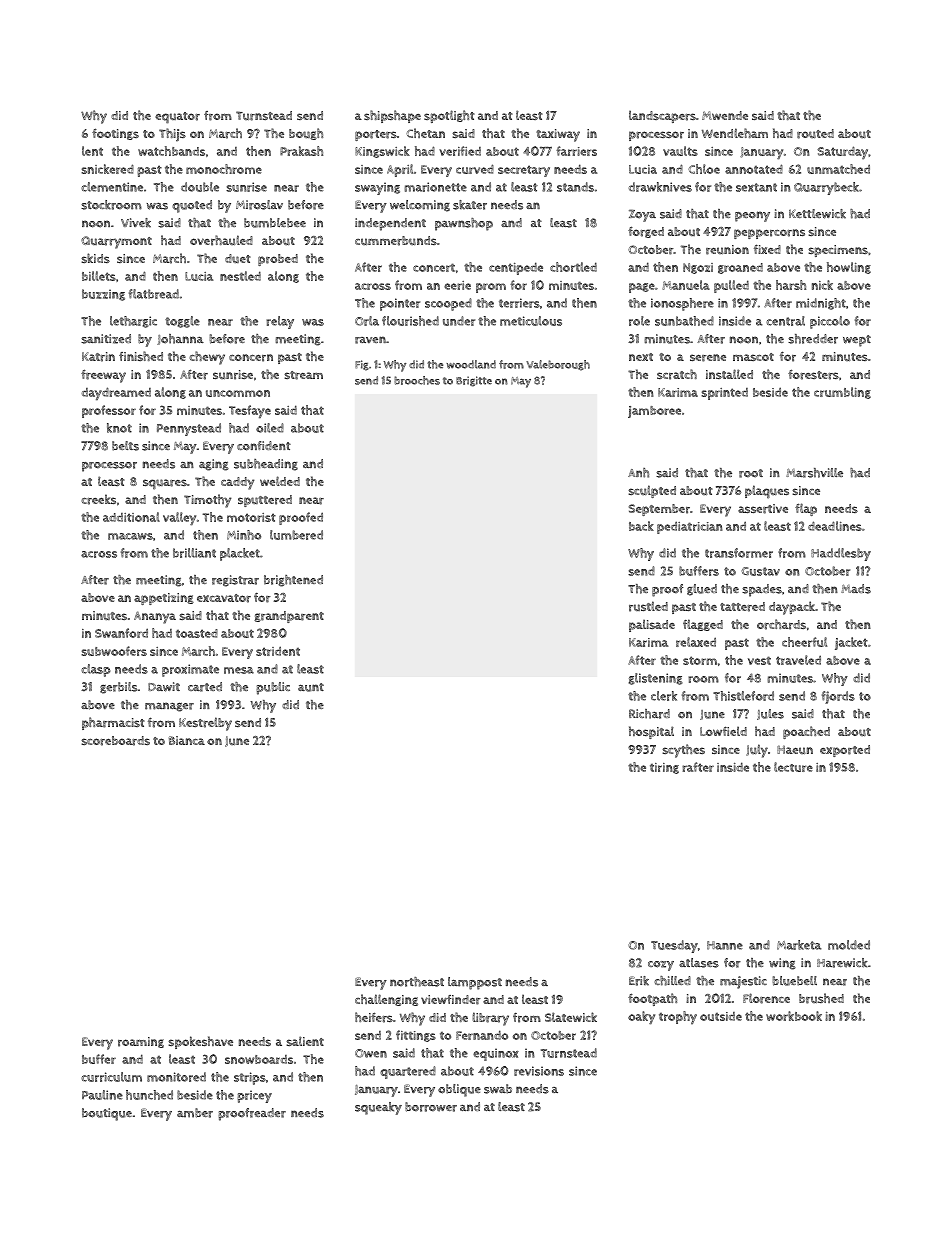  Describe the element at coordinates (106, 339) in the screenshot. I see `sanitized` at that location.
